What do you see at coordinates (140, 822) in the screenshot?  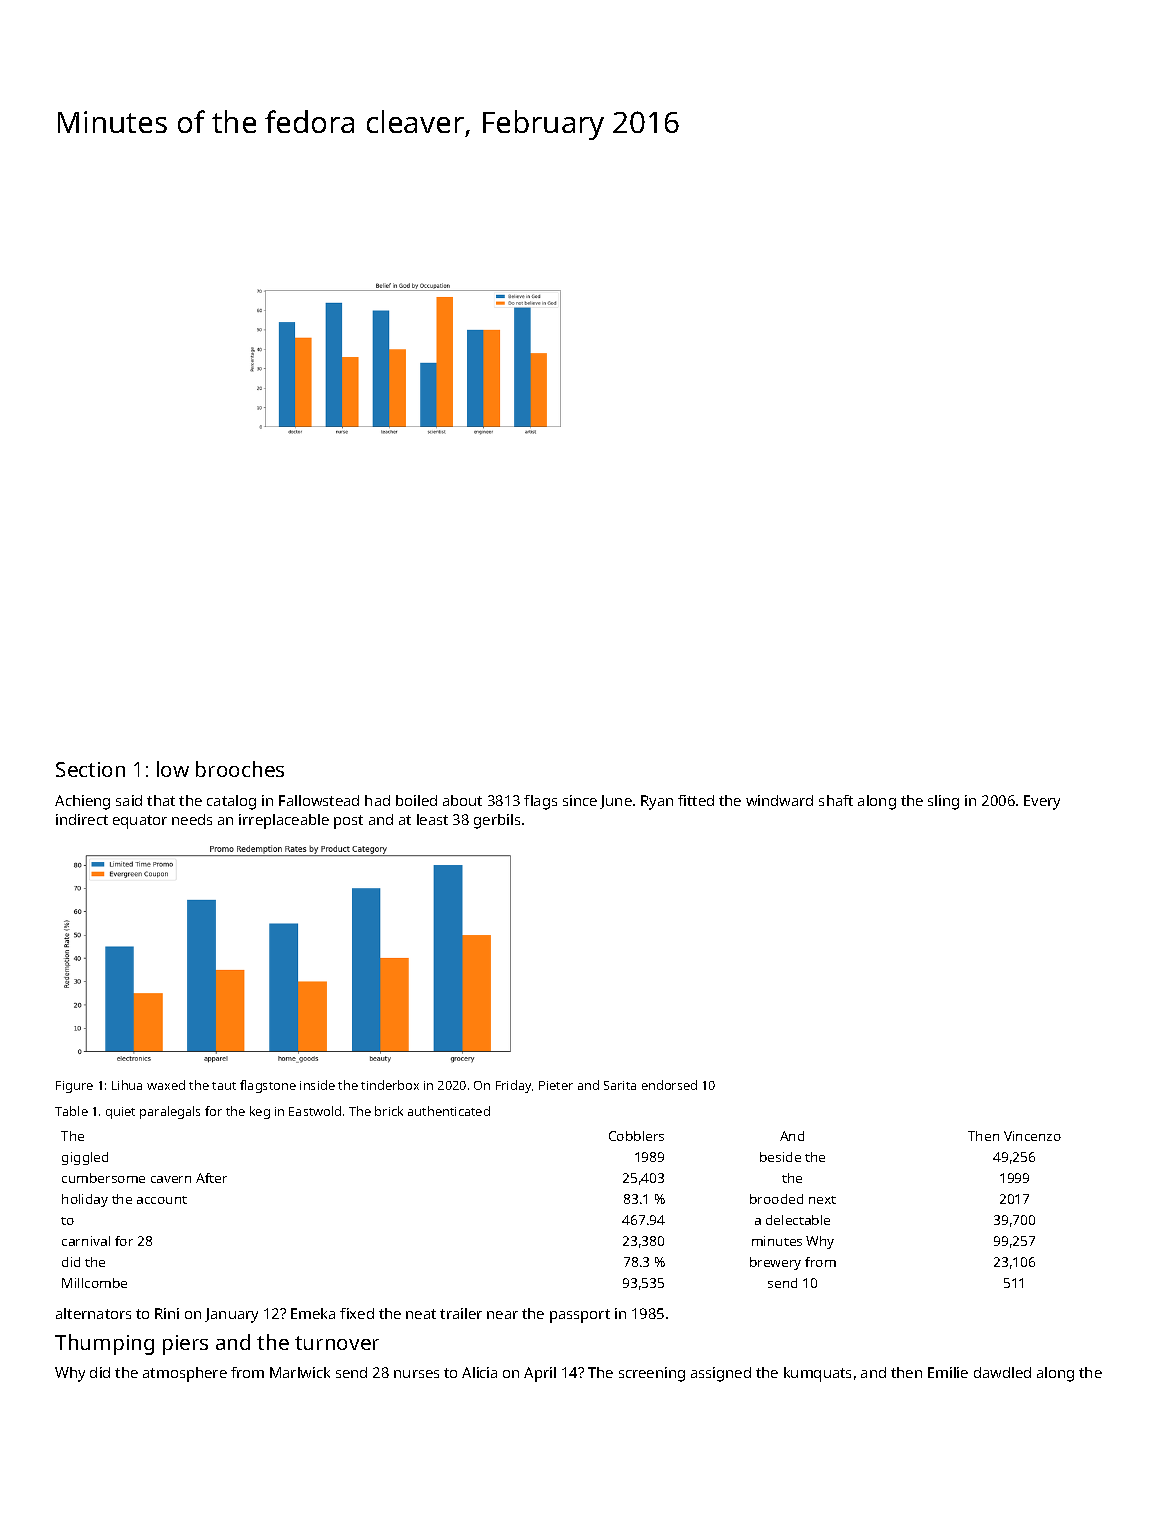 I see `equator` at bounding box center [140, 822].
